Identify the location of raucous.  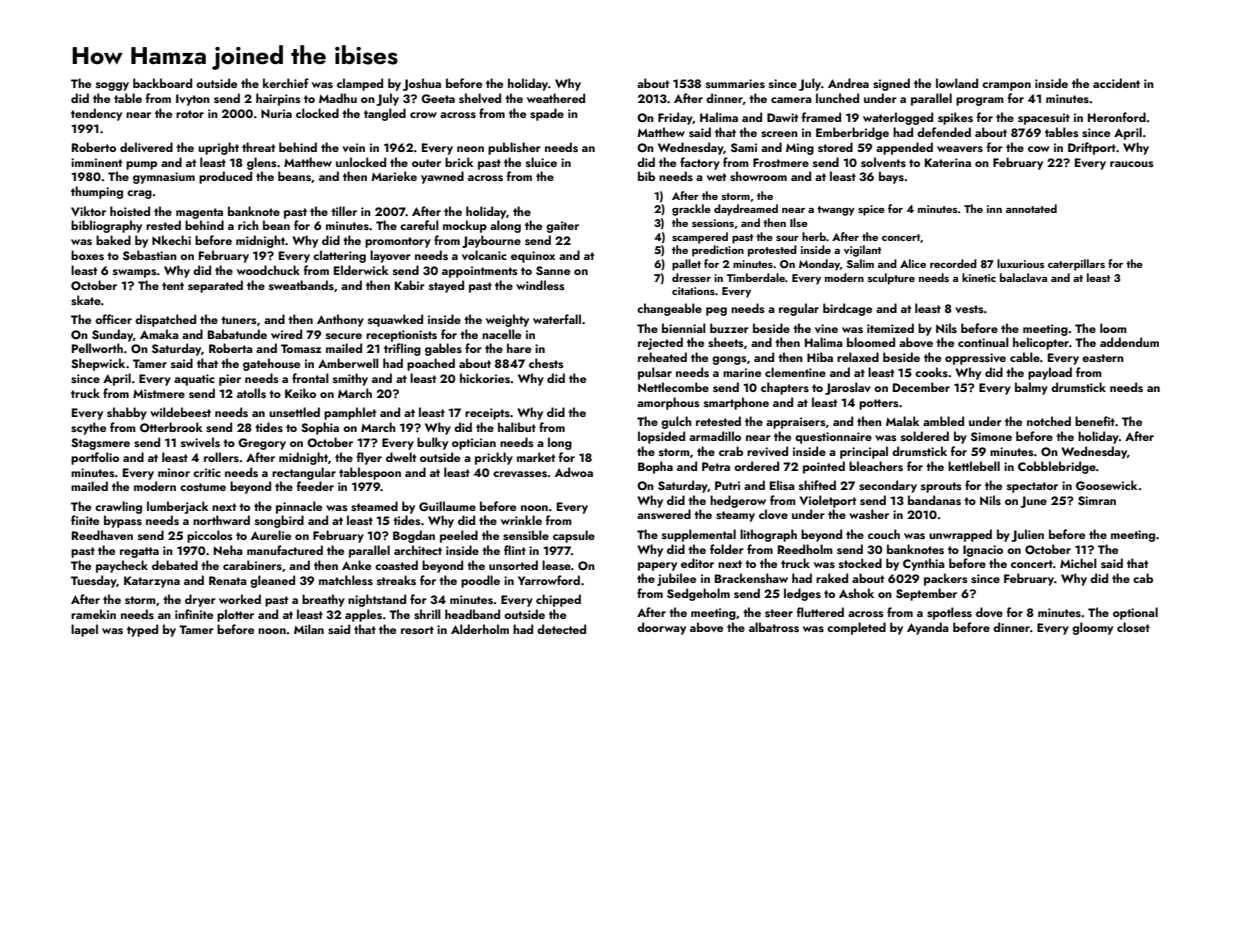
(1132, 164).
